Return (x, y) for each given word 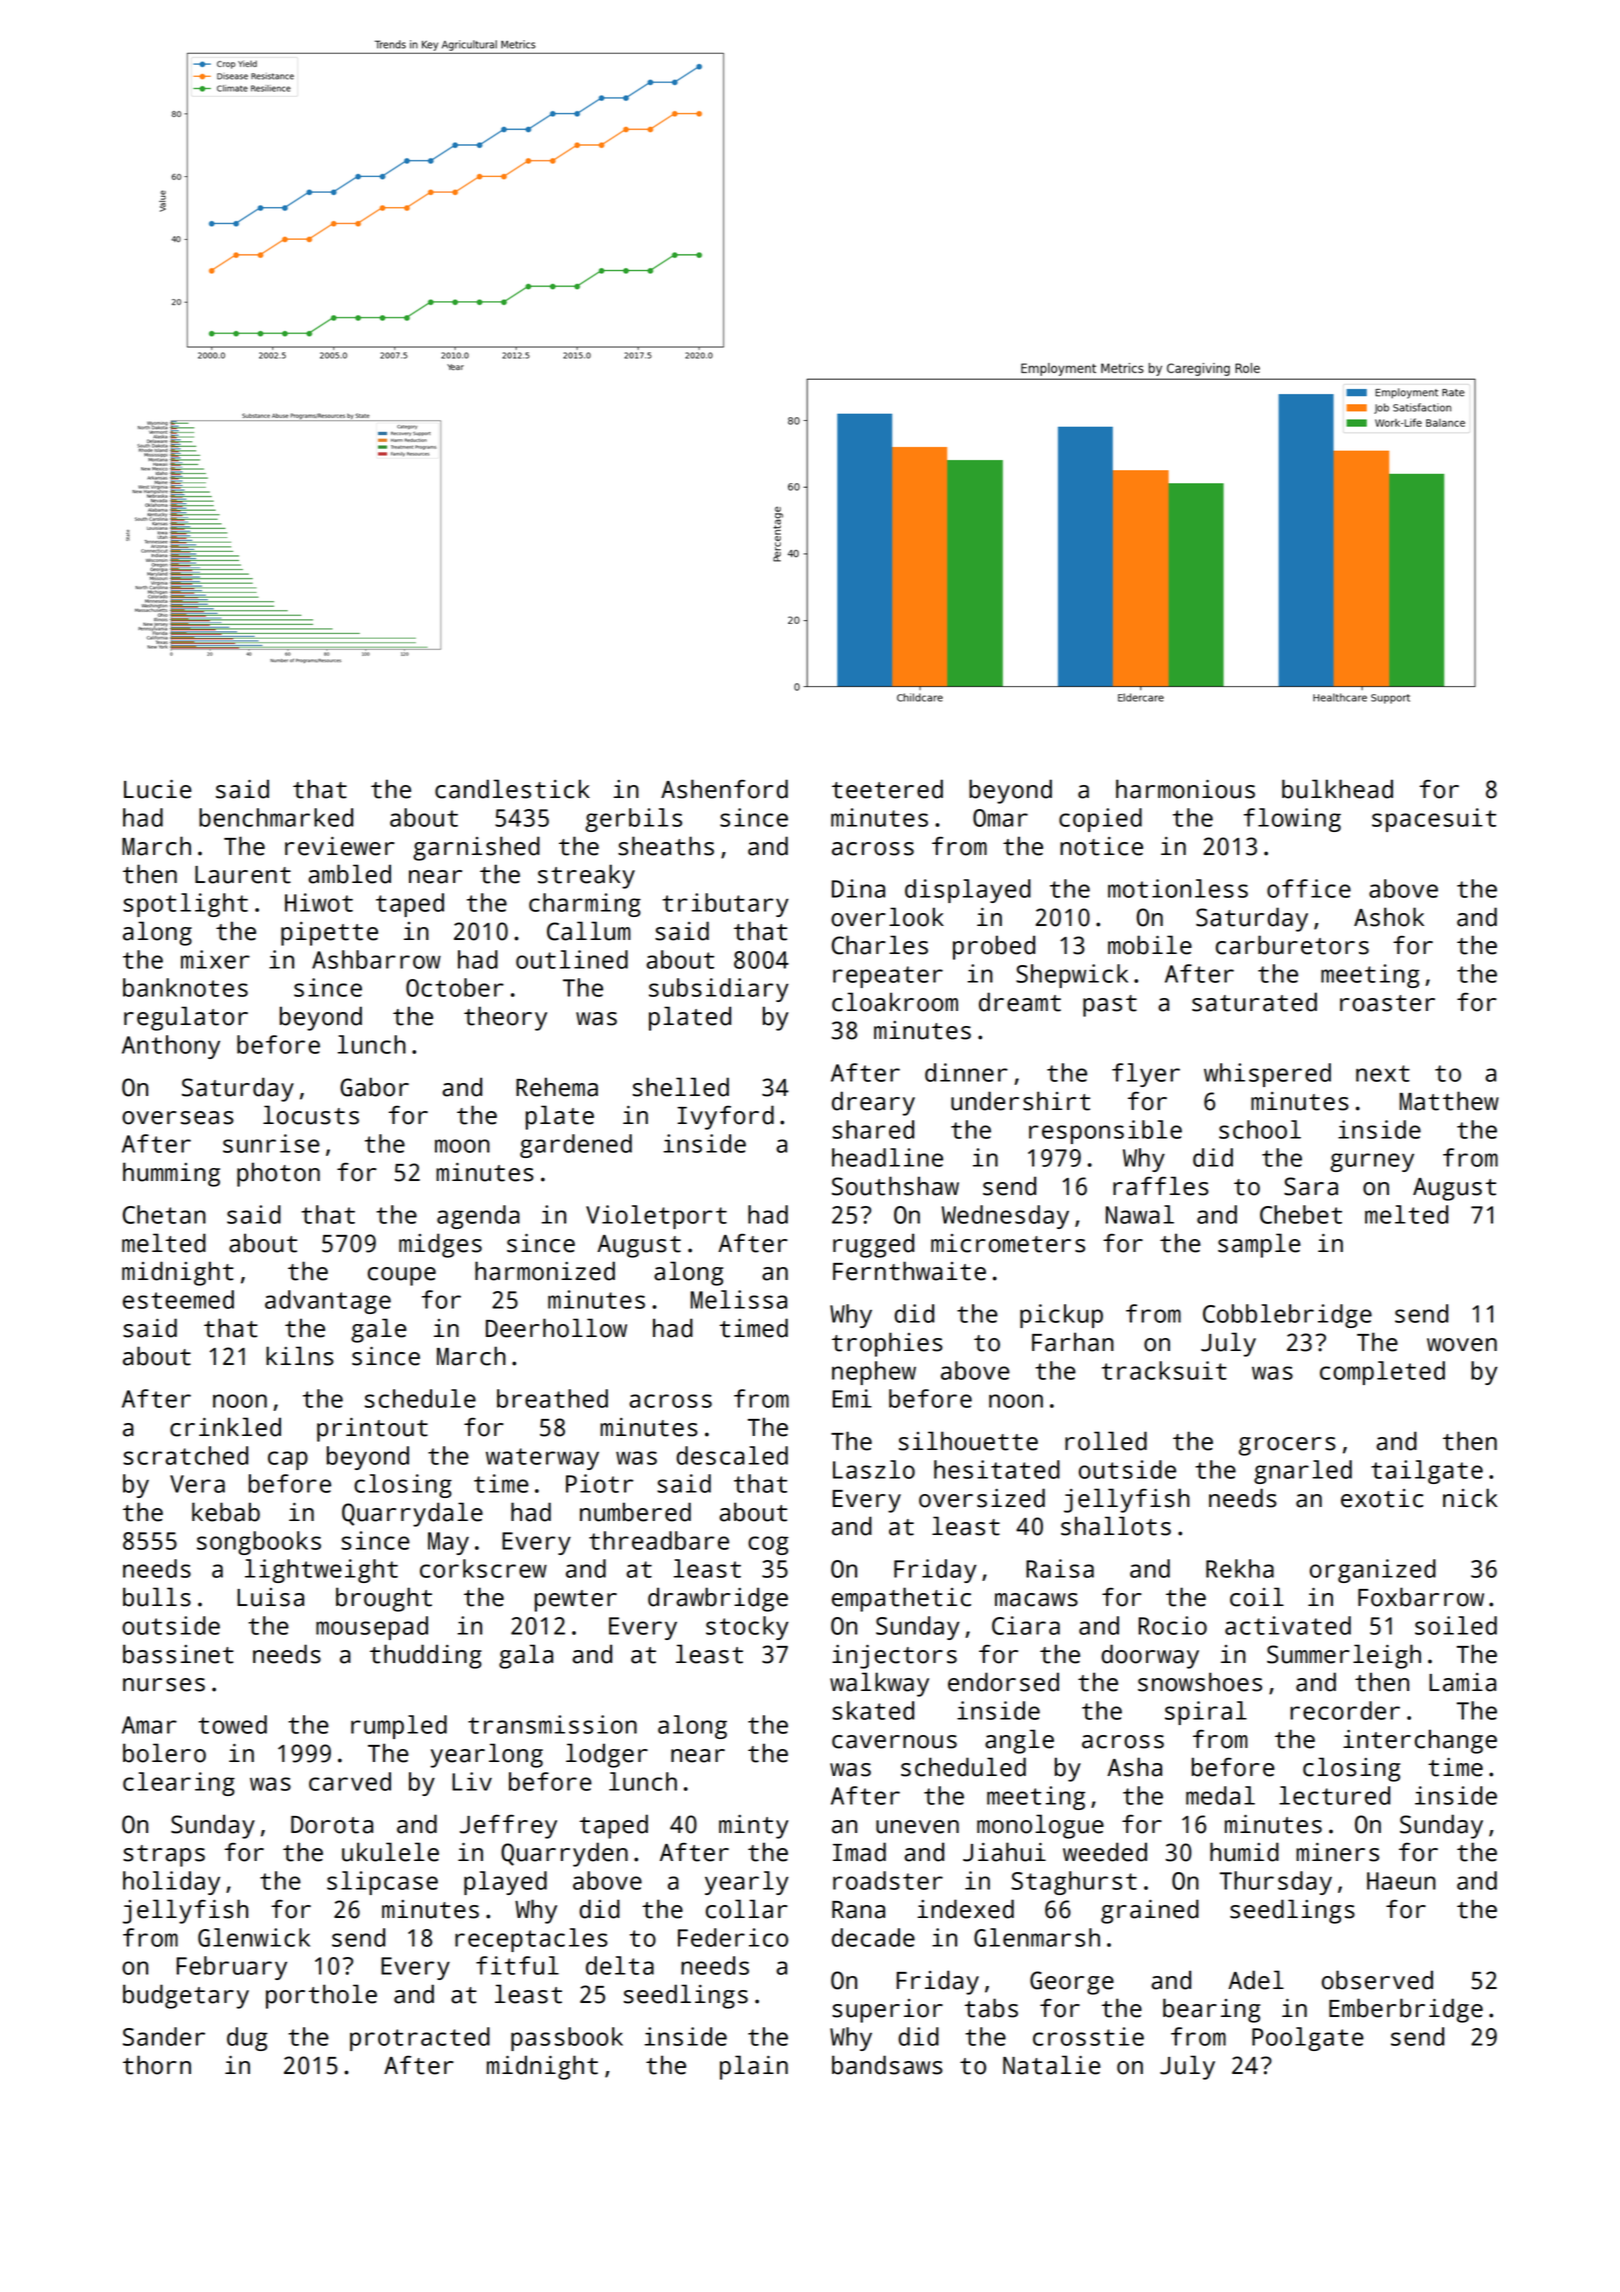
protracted (420, 2039)
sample (1259, 1245)
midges (440, 1245)
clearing (179, 1784)
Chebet (1301, 1214)
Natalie (1052, 2065)
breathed (552, 1398)
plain (754, 2067)
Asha (1134, 1767)
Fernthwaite (909, 1271)
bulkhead (1337, 789)
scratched (185, 1455)
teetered (887, 789)
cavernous (894, 1742)
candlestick (512, 789)
